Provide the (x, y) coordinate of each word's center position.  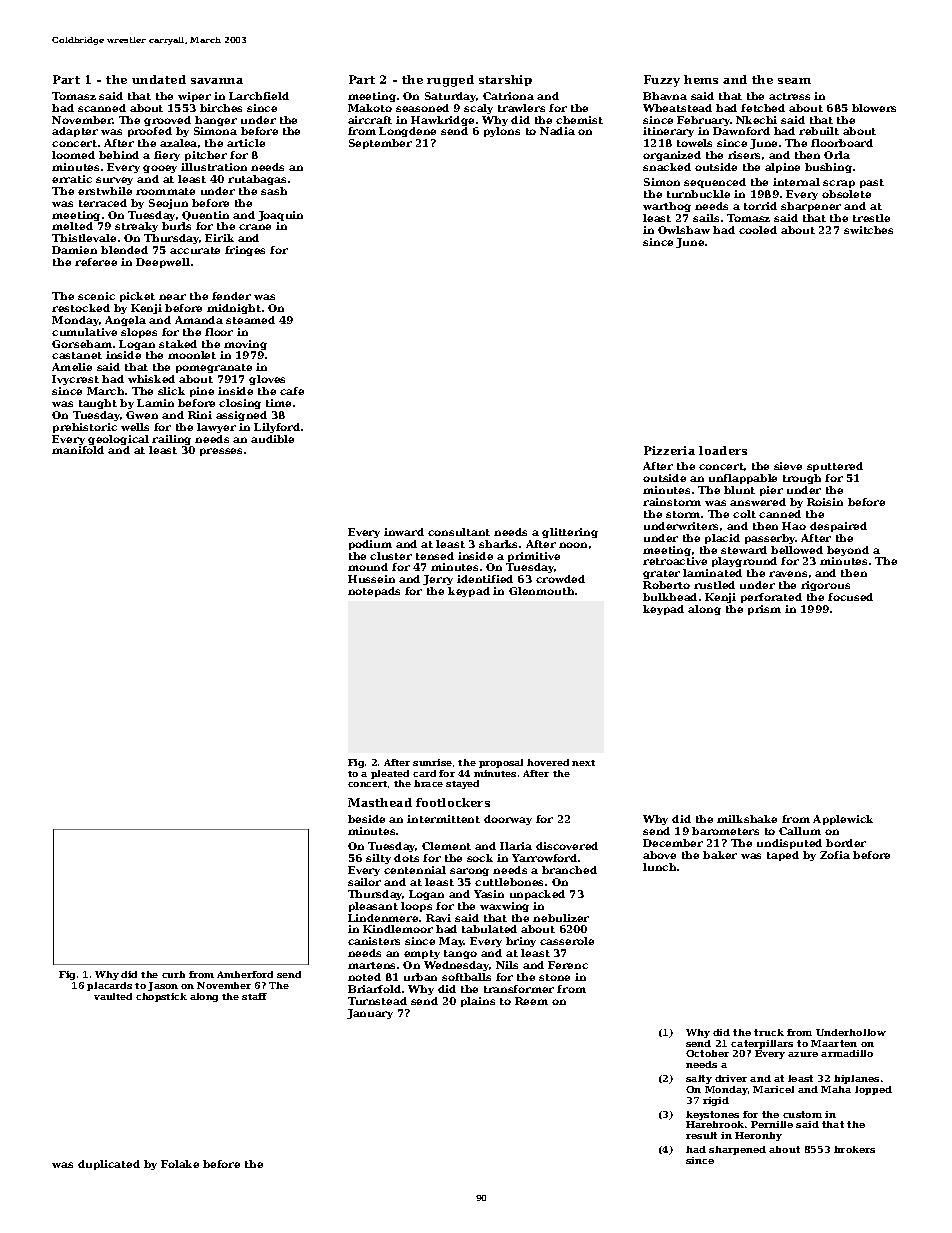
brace (428, 783)
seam (794, 81)
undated (159, 79)
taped (783, 856)
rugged (450, 81)
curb (173, 974)
